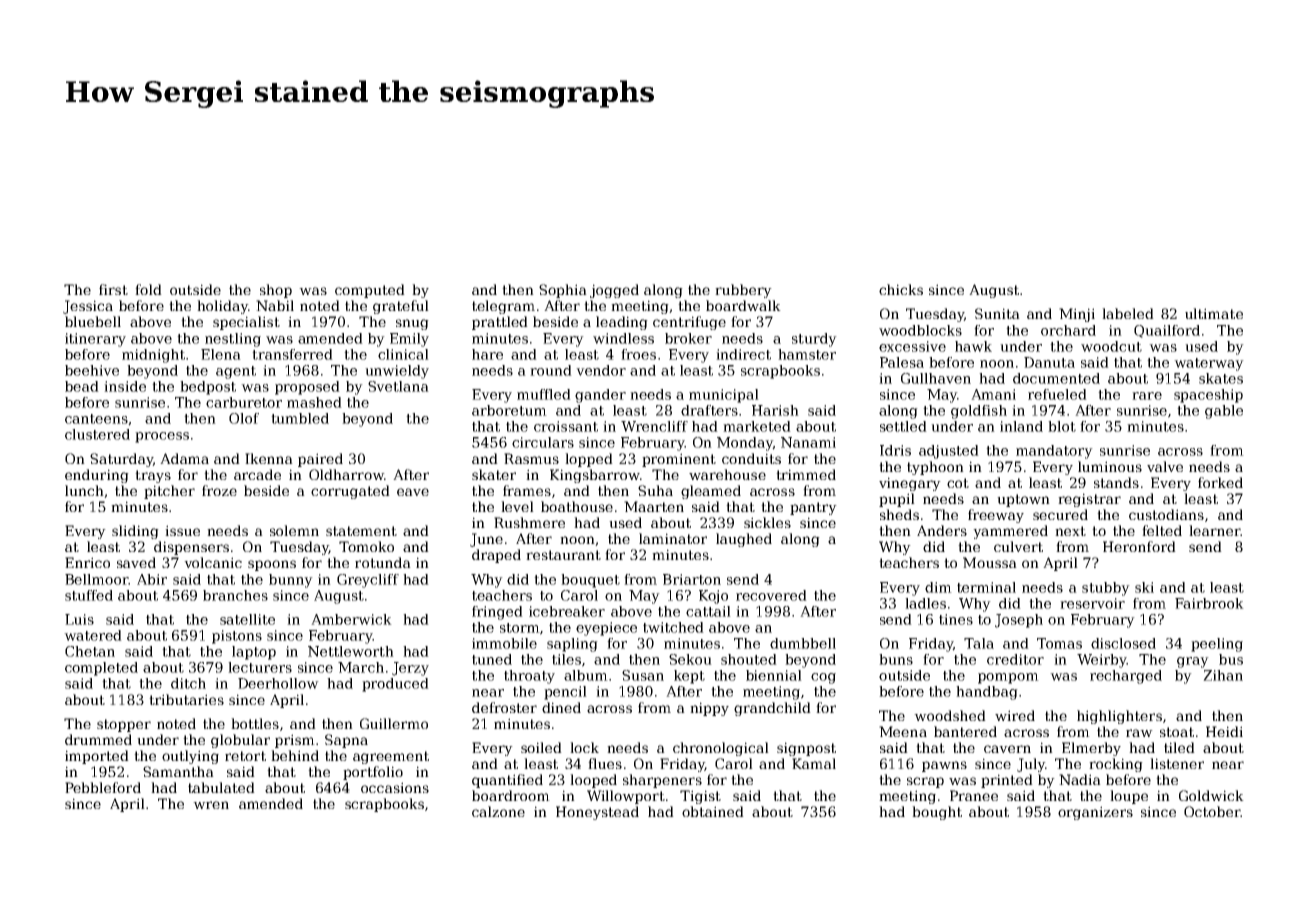  Describe the element at coordinates (391, 757) in the screenshot. I see `agreement` at that location.
